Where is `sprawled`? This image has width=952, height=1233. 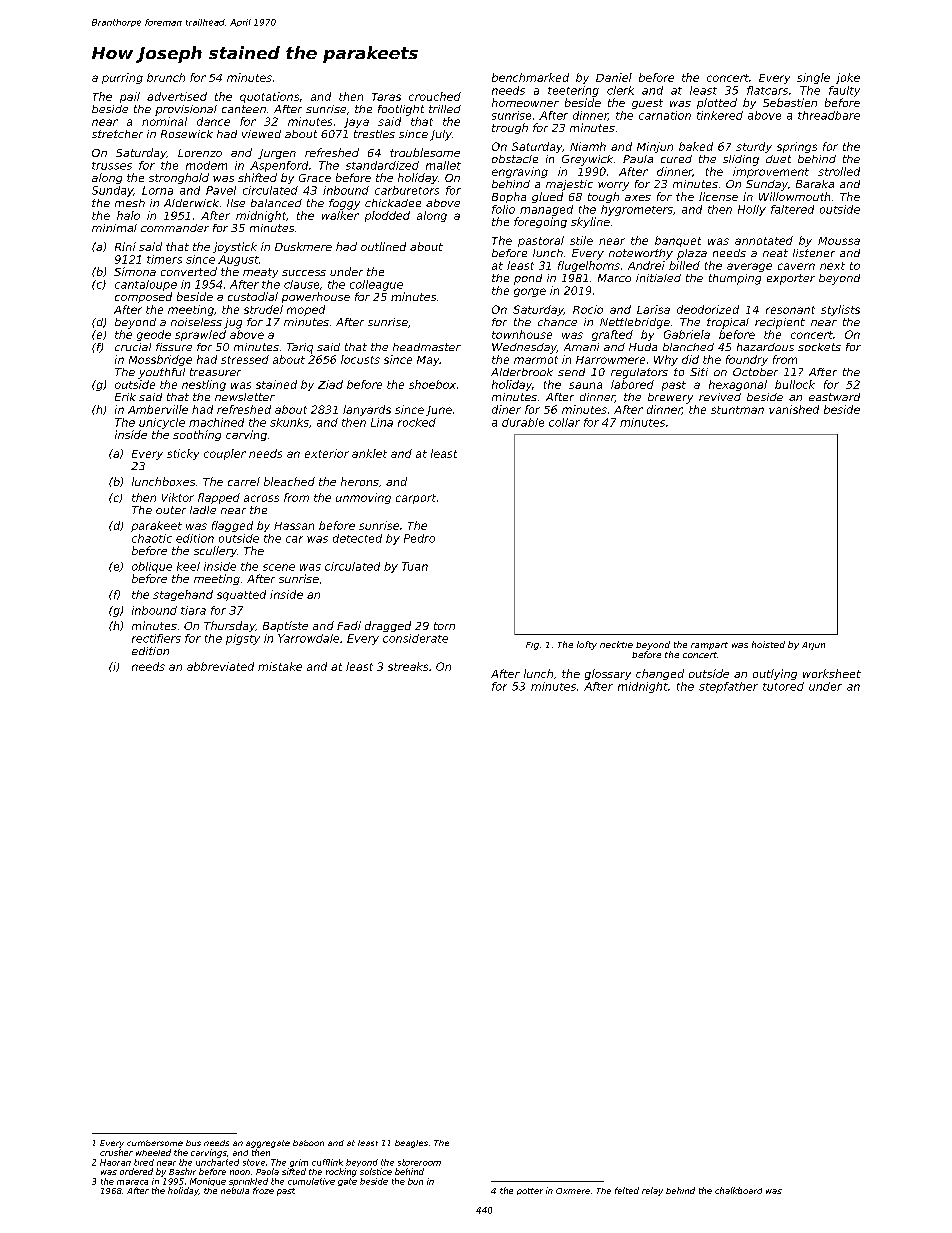
sprawled is located at coordinates (200, 335).
